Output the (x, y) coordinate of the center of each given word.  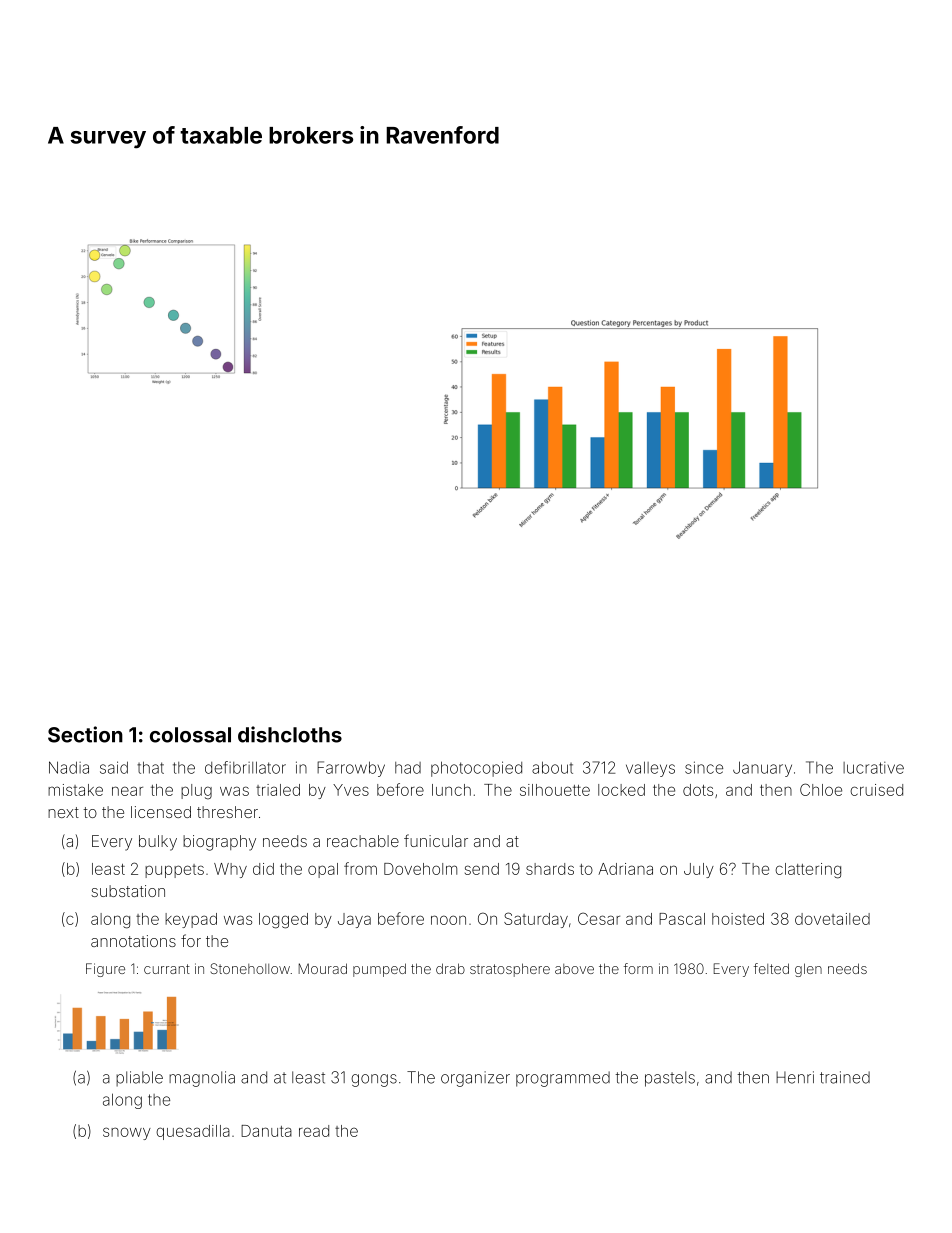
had (408, 768)
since (704, 767)
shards (550, 869)
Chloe (821, 789)
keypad (191, 920)
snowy (127, 1133)
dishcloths (290, 734)
